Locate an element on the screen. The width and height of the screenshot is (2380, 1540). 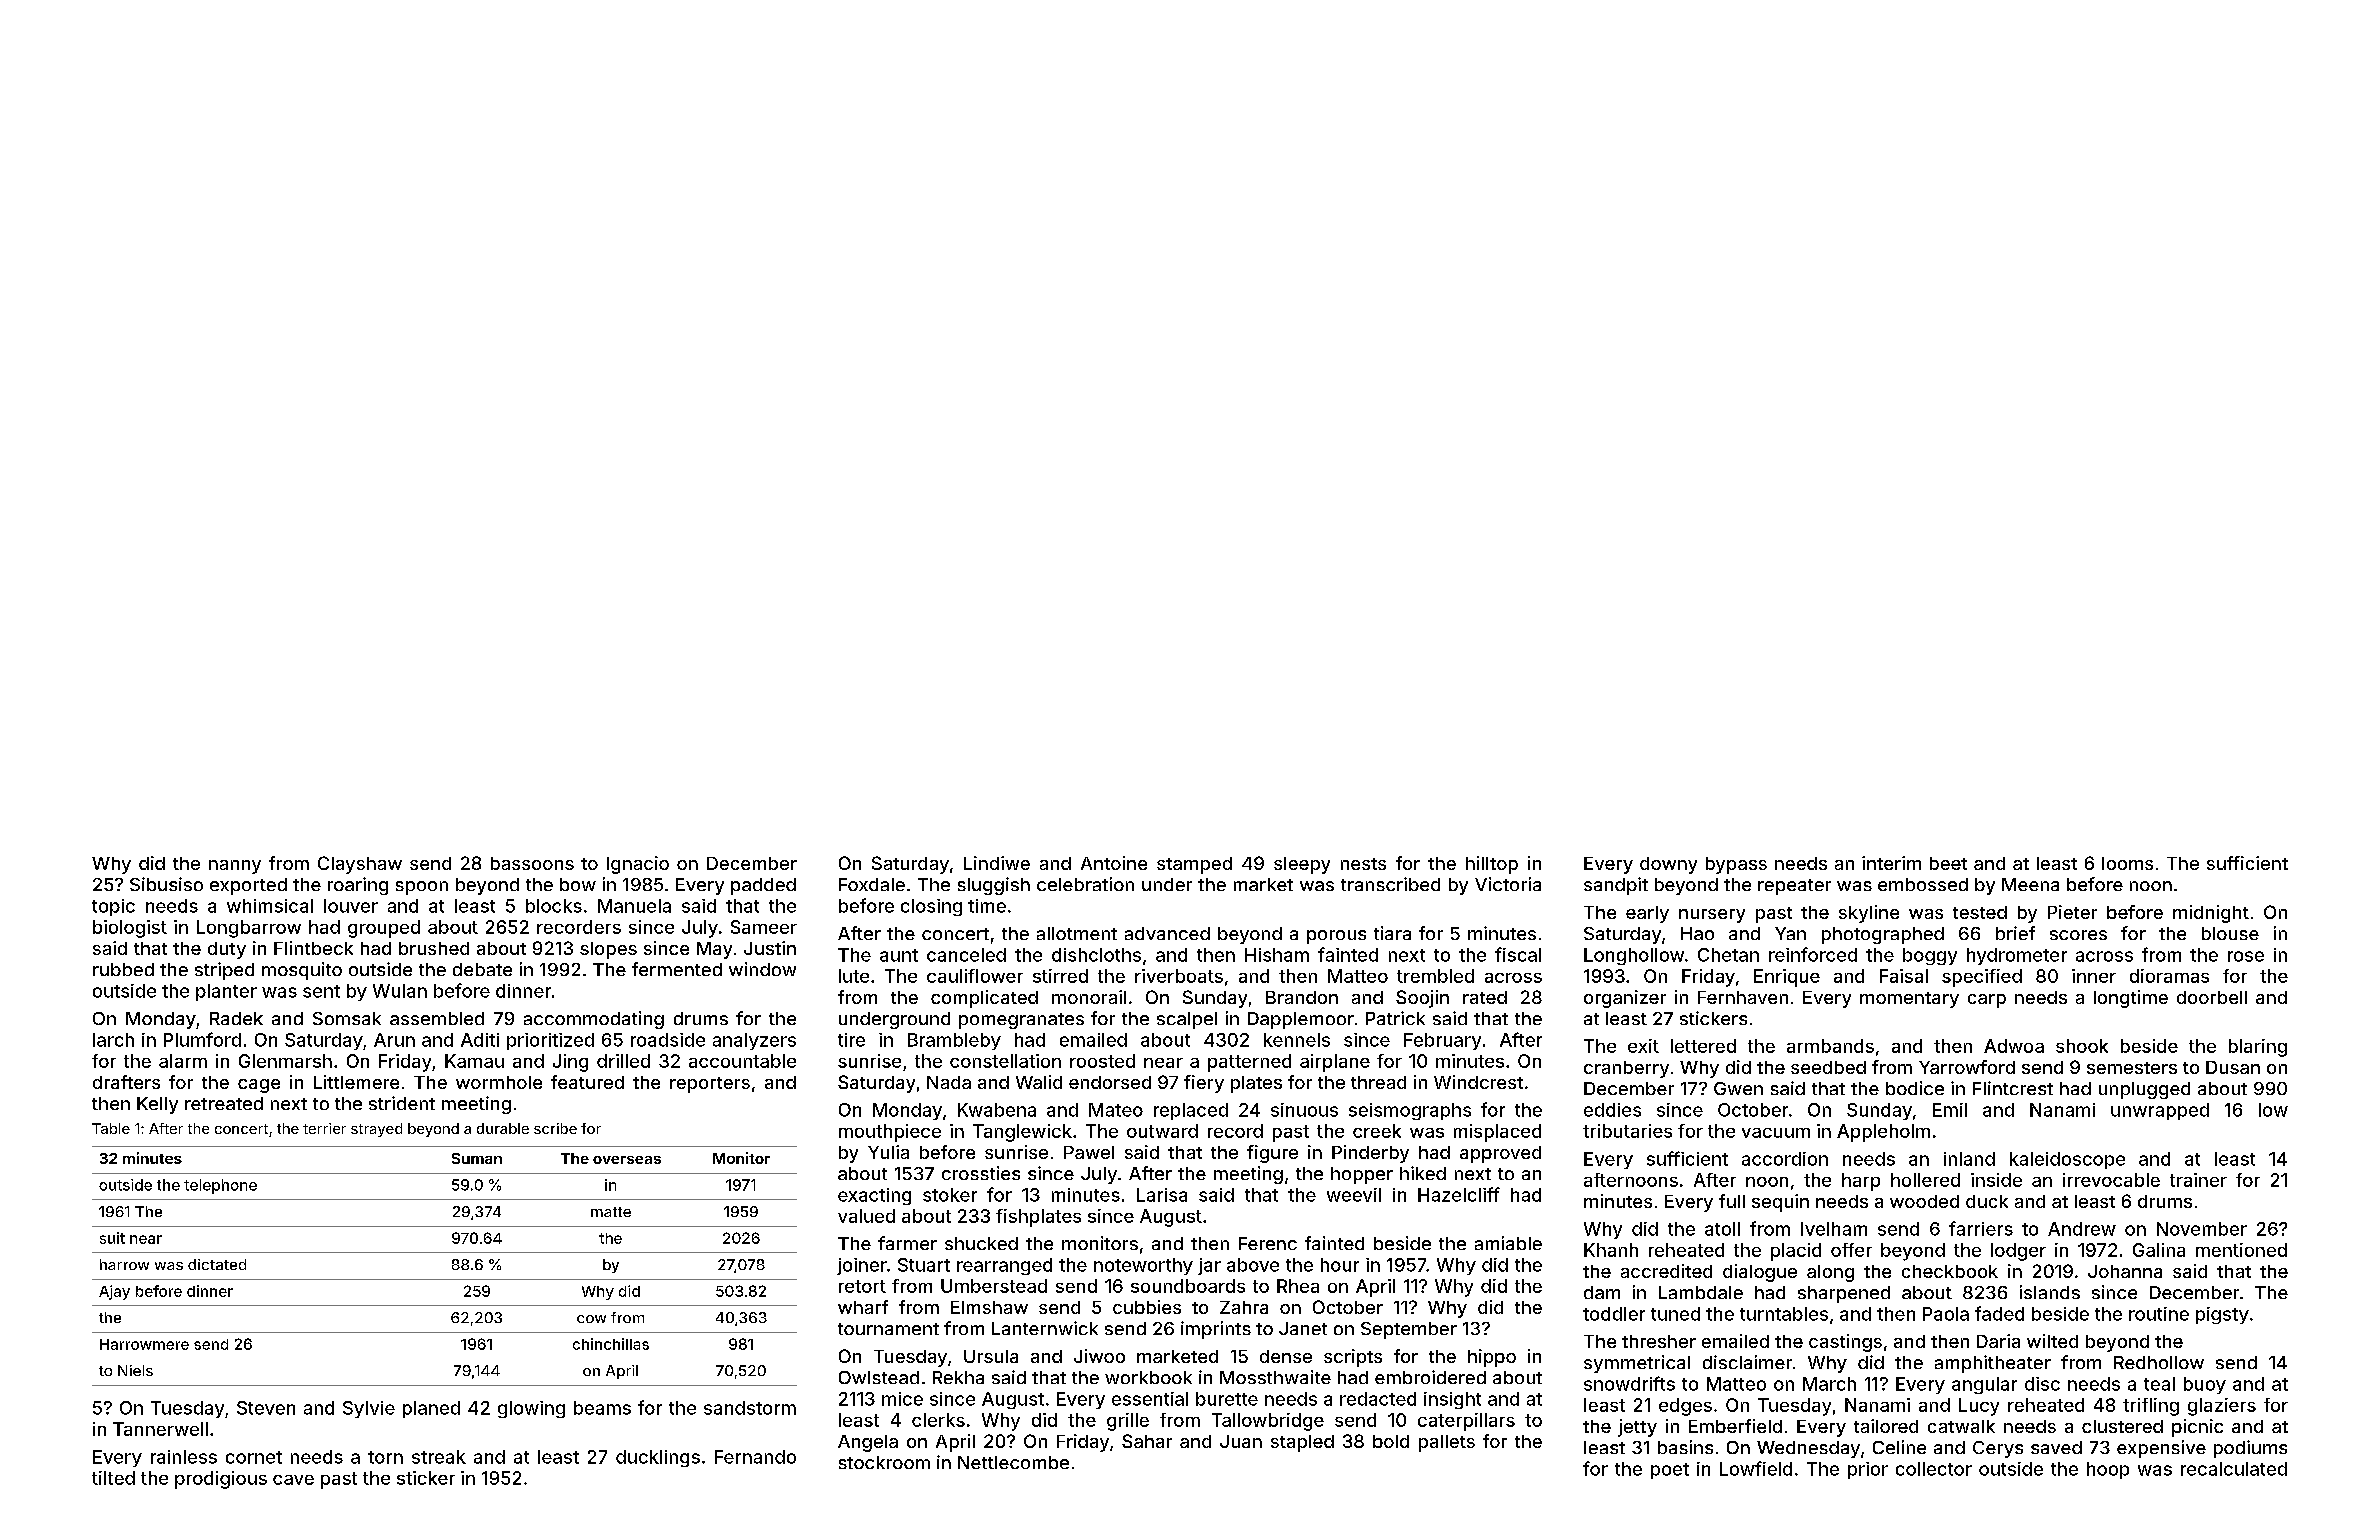
poet is located at coordinates (1670, 1471).
